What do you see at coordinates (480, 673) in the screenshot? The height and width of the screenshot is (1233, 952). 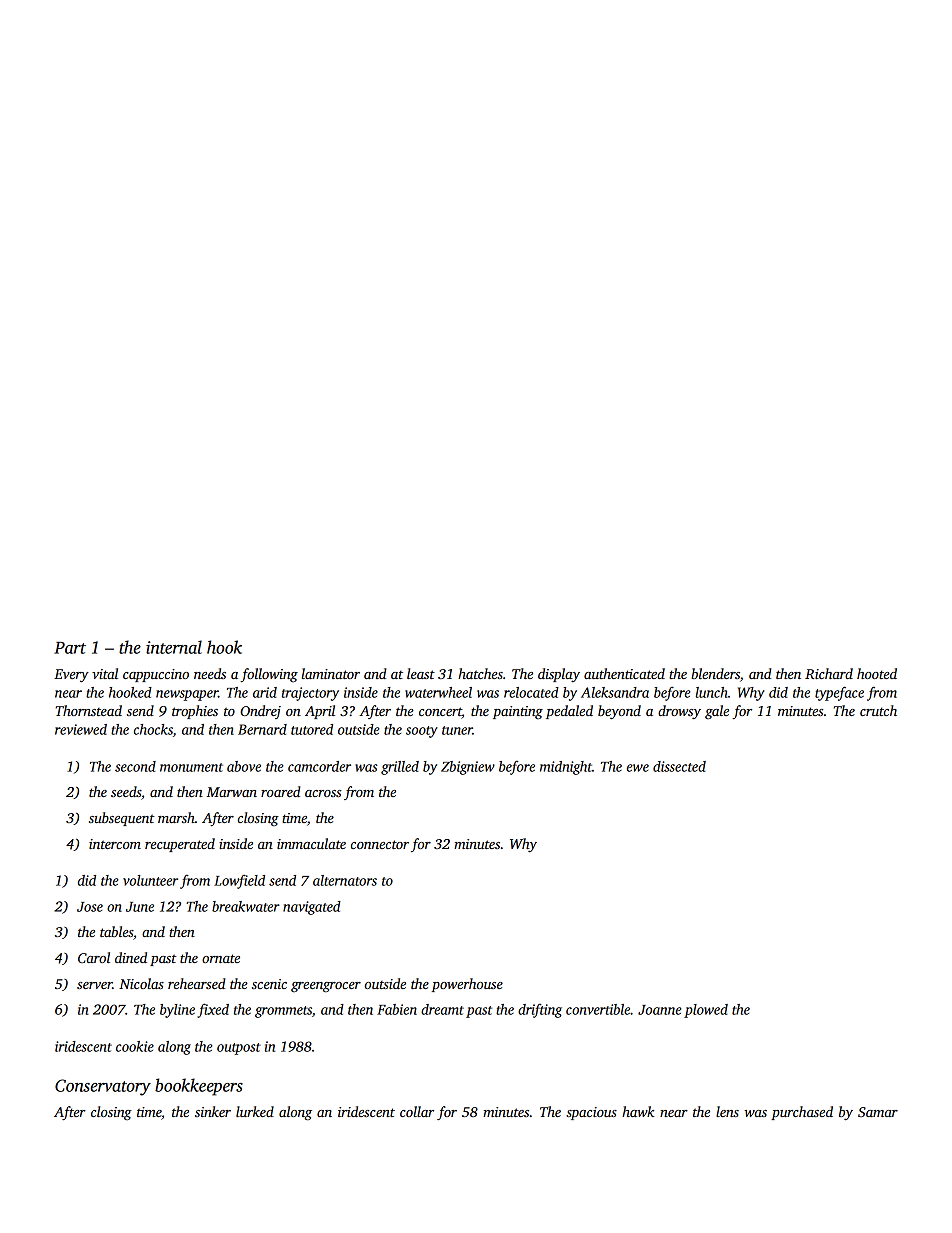 I see `hatches` at bounding box center [480, 673].
